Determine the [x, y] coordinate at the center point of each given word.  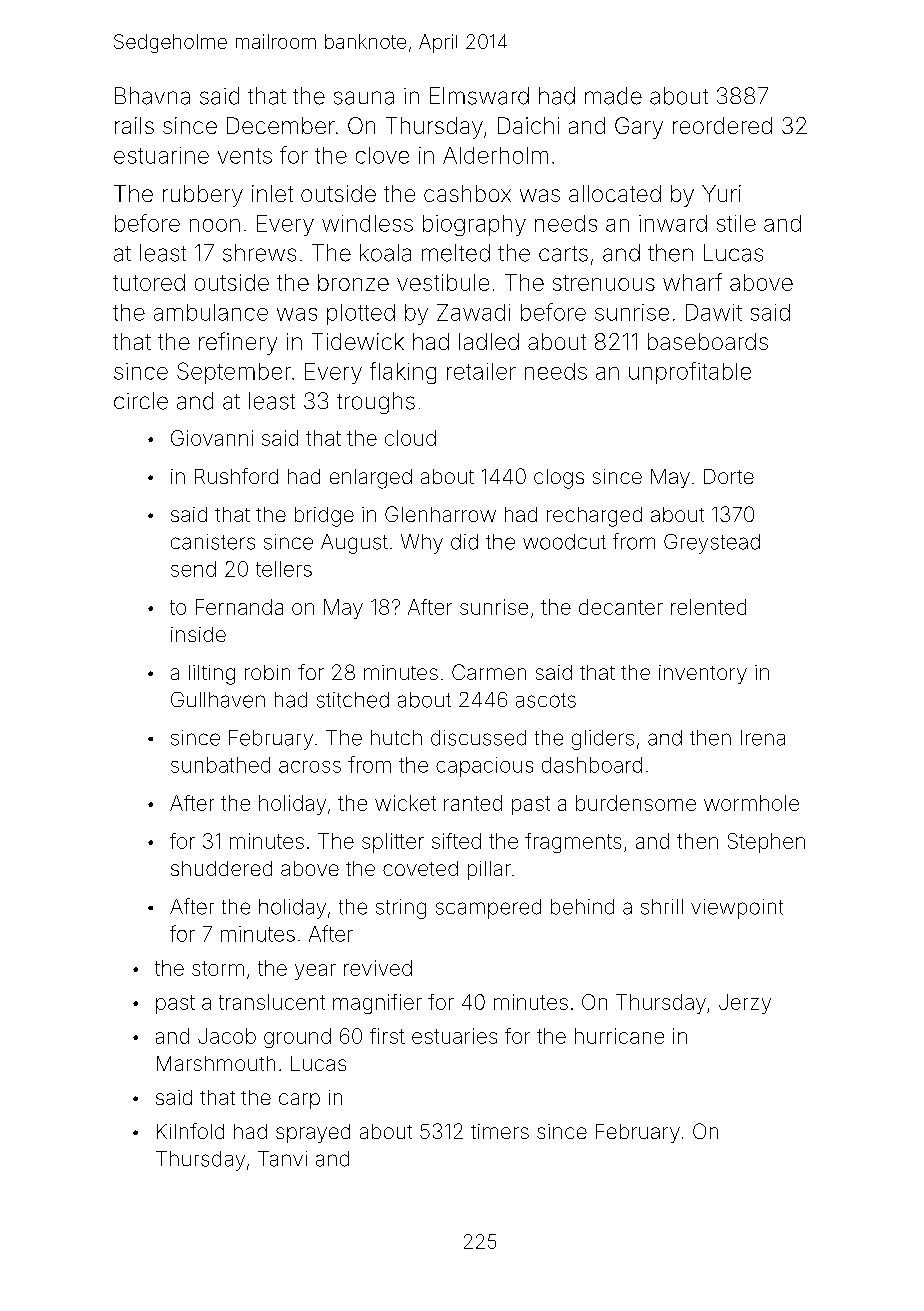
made [613, 96]
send [193, 569]
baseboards [708, 341]
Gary [639, 128]
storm [218, 968]
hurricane [619, 1036]
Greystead [712, 544]
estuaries [454, 1036]
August [354, 544]
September [234, 373]
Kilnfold [190, 1131]
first [387, 1036]
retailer [481, 371]
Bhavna [152, 96]
